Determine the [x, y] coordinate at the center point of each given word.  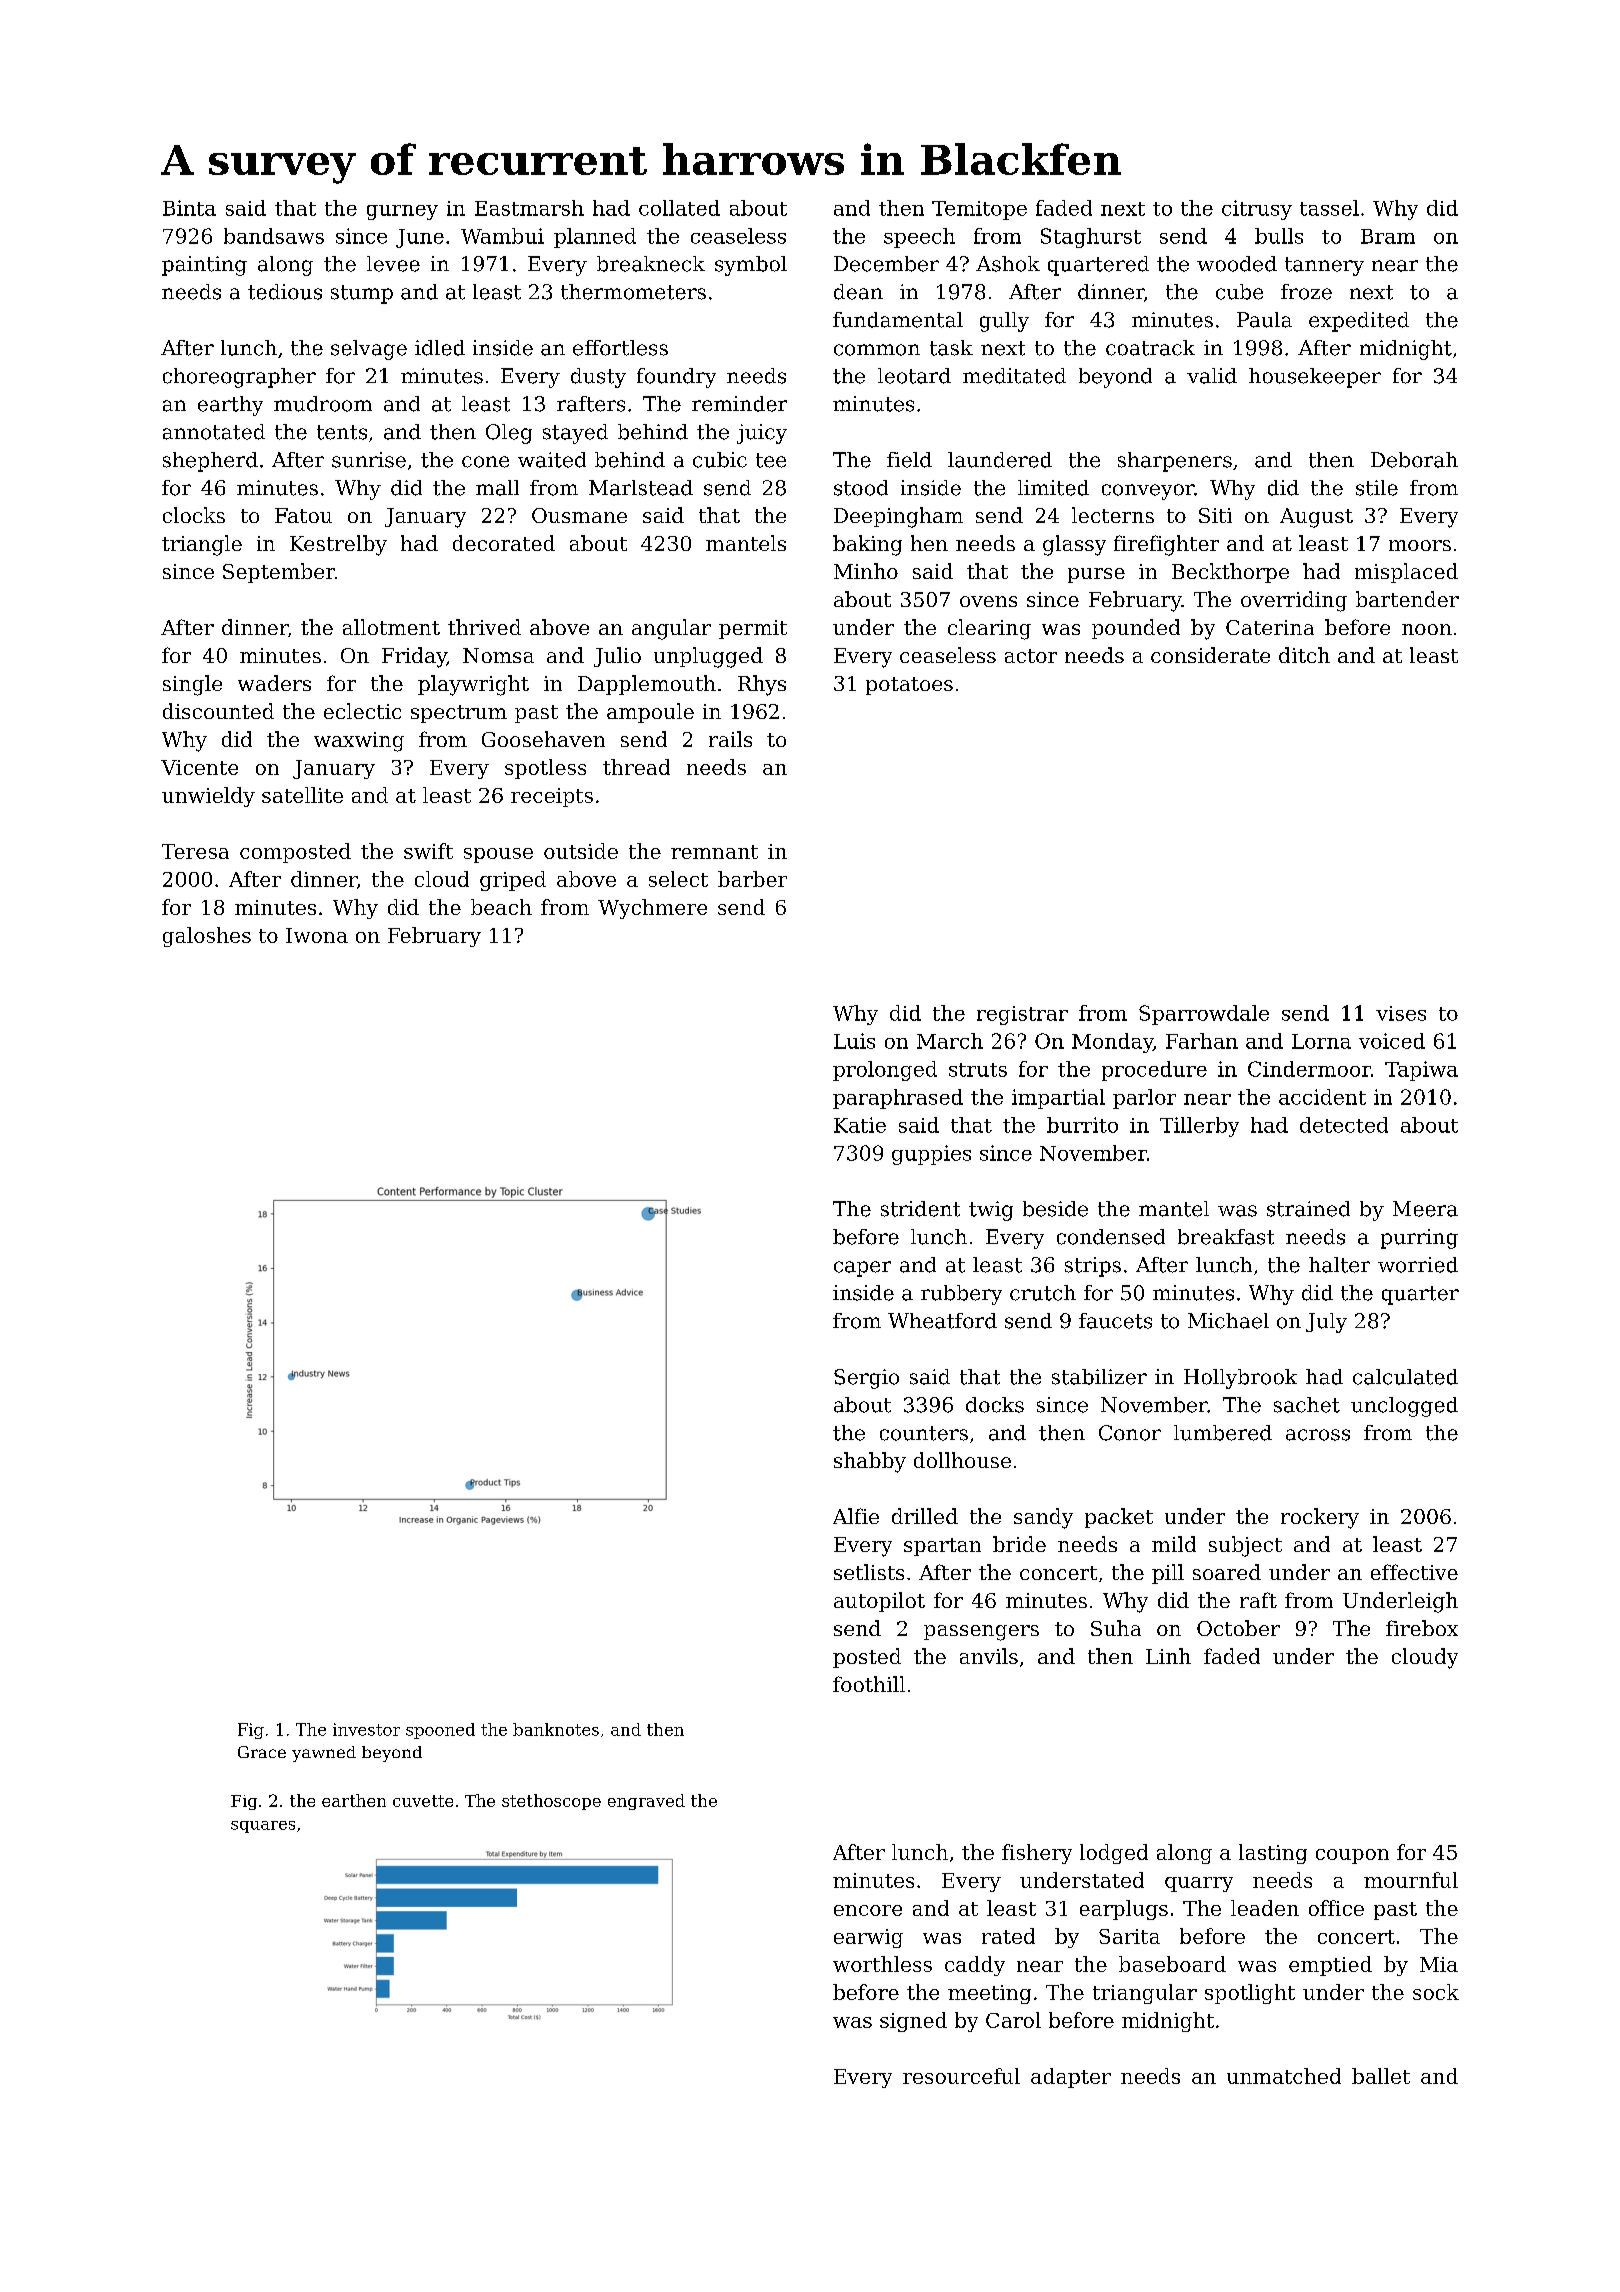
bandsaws [274, 236]
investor [366, 1729]
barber [752, 879]
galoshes [207, 937]
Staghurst [1091, 238]
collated [679, 208]
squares [263, 1827]
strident [920, 1209]
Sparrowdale [1204, 1015]
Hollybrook [1240, 1379]
